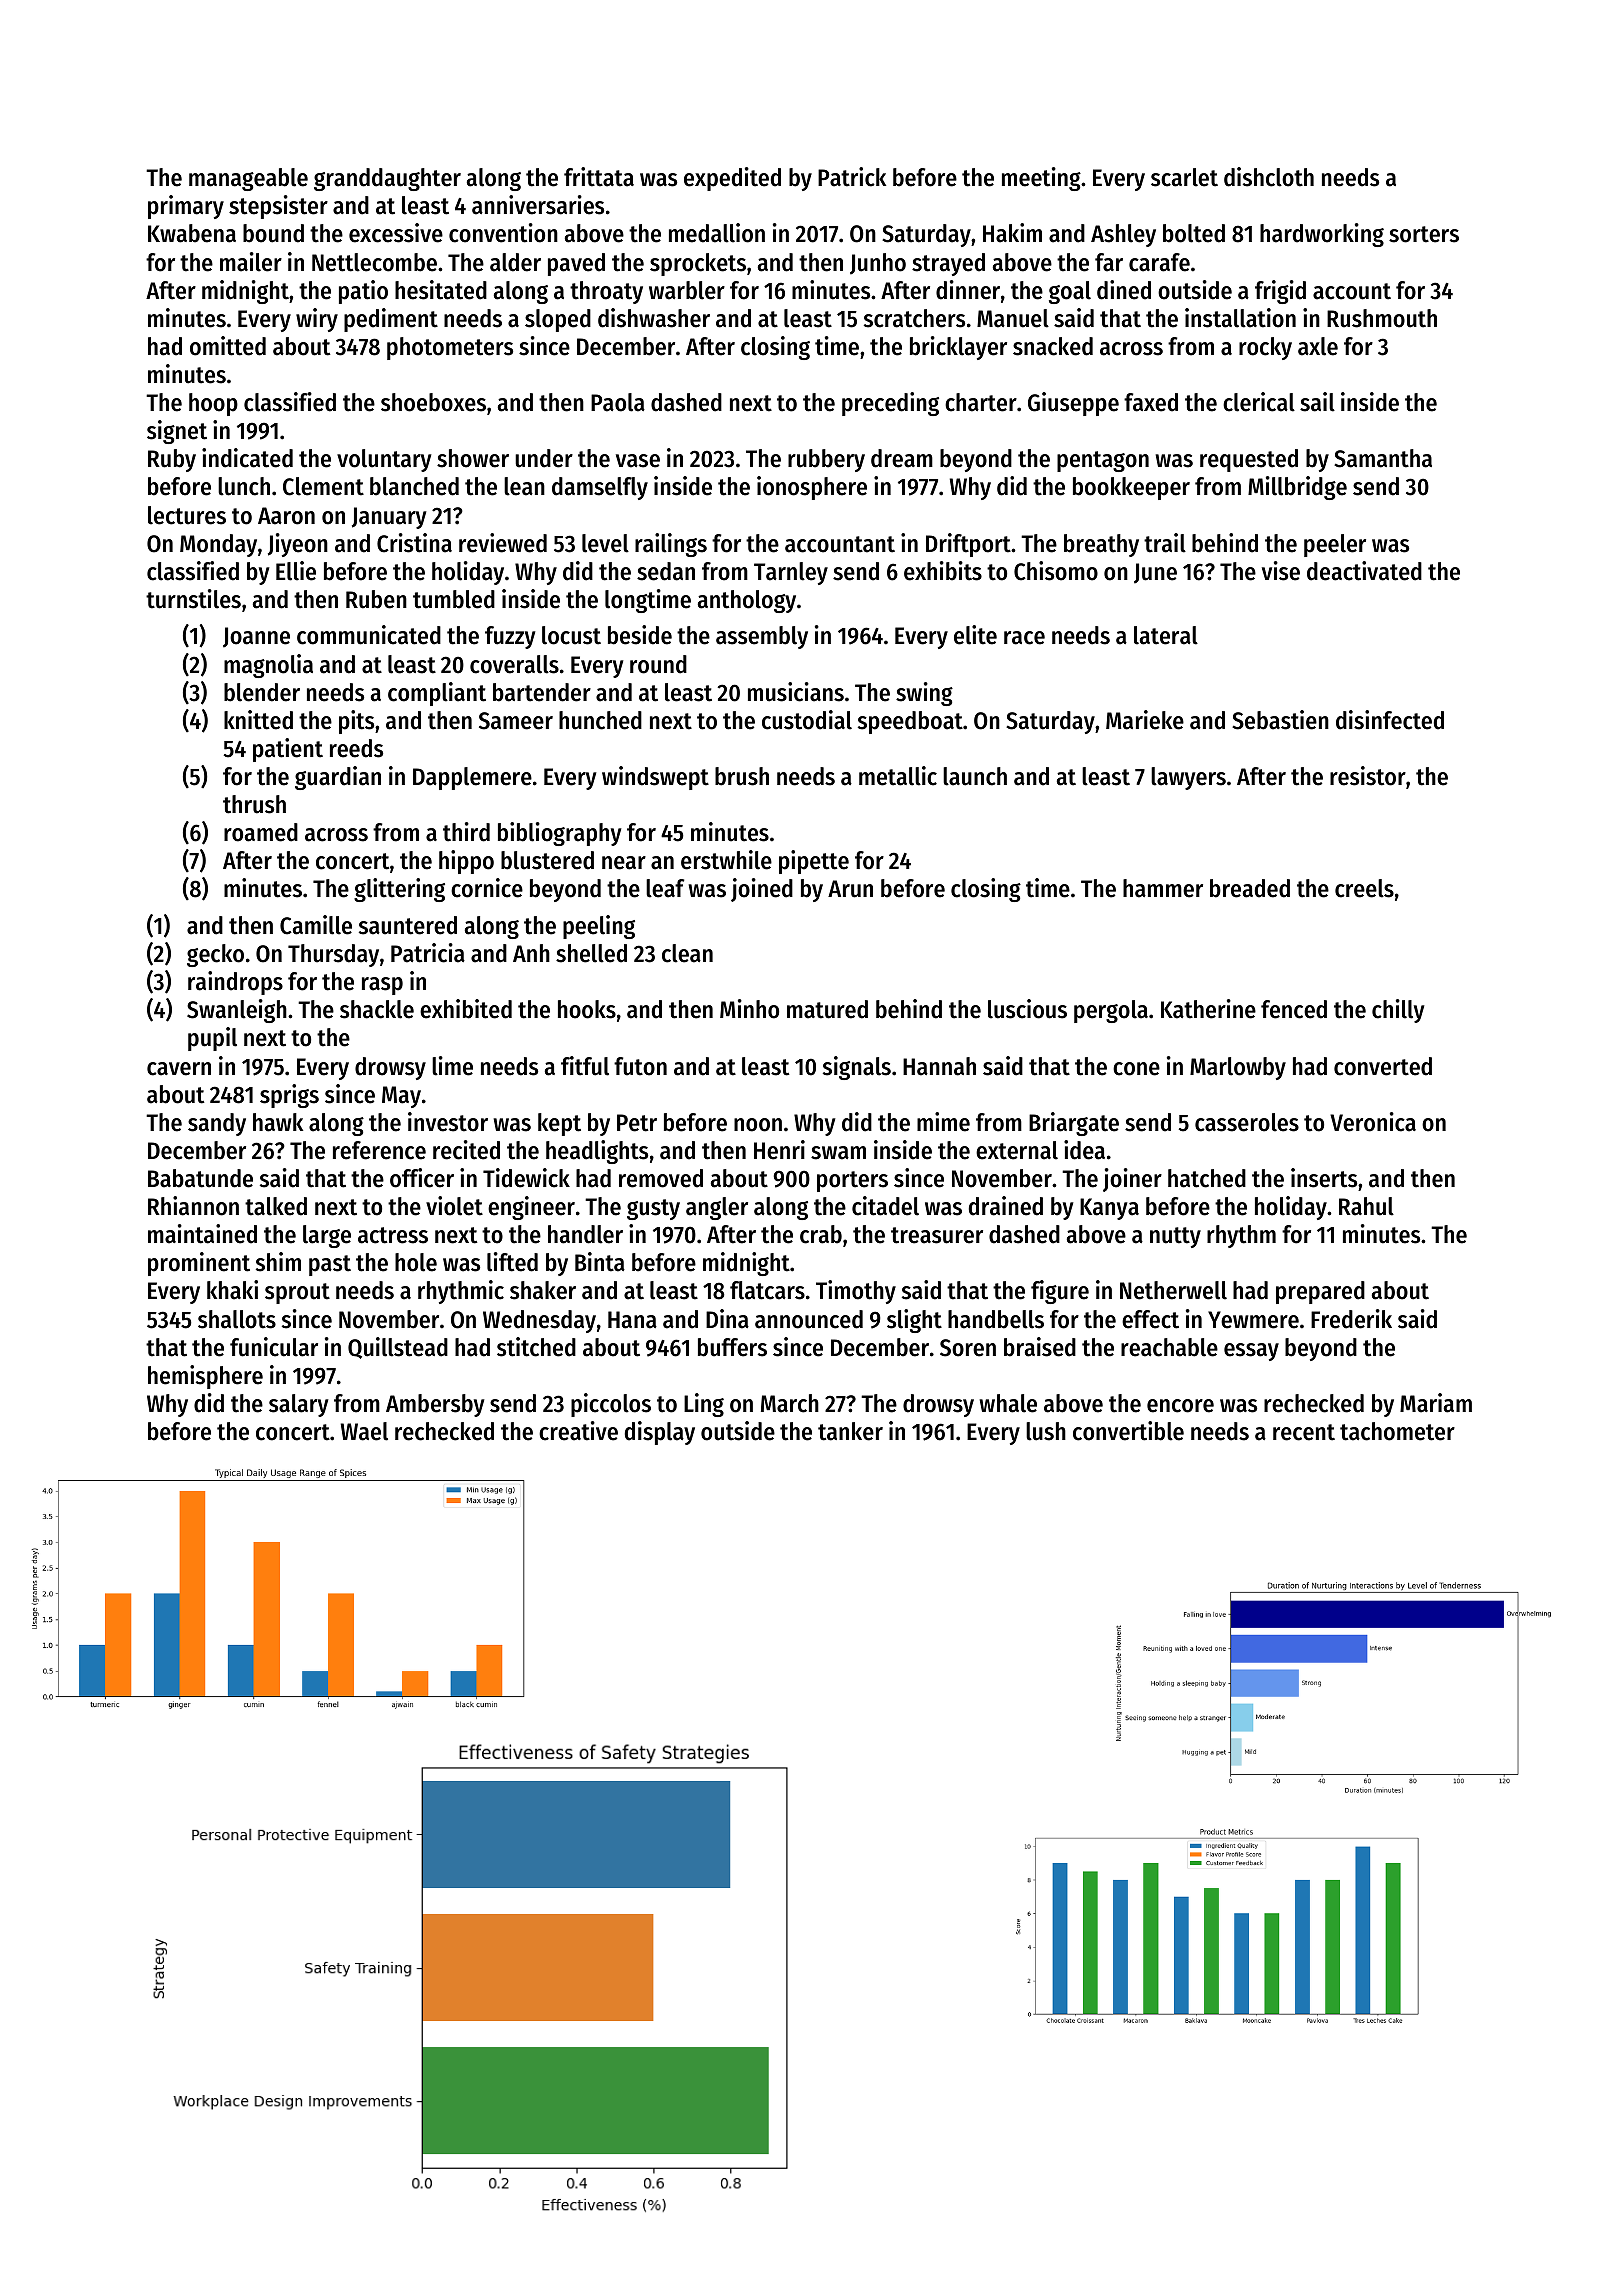 The height and width of the screenshot is (2292, 1620). I want to click on violet, so click(454, 1206).
